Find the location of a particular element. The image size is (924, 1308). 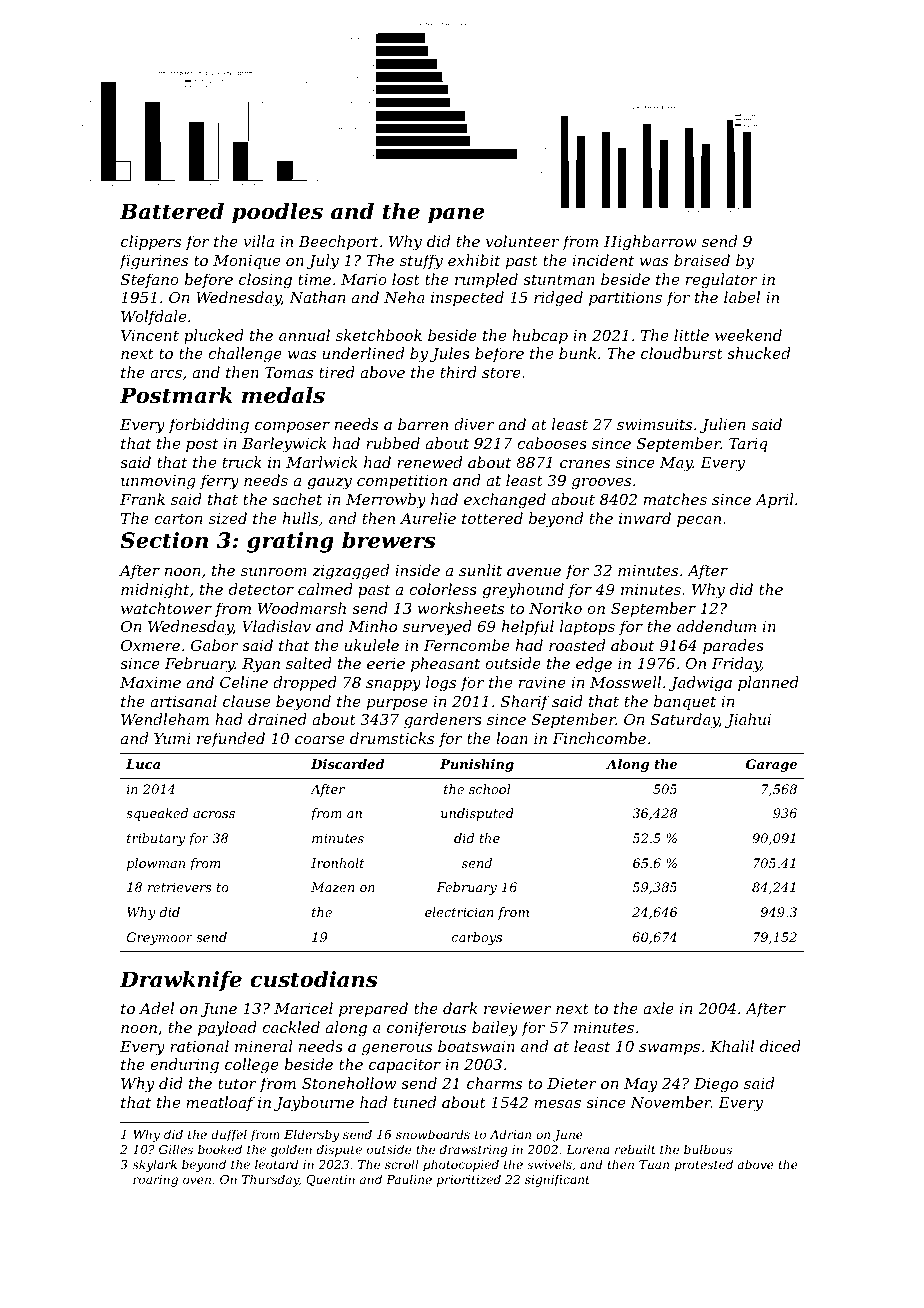

pecan is located at coordinates (699, 521).
